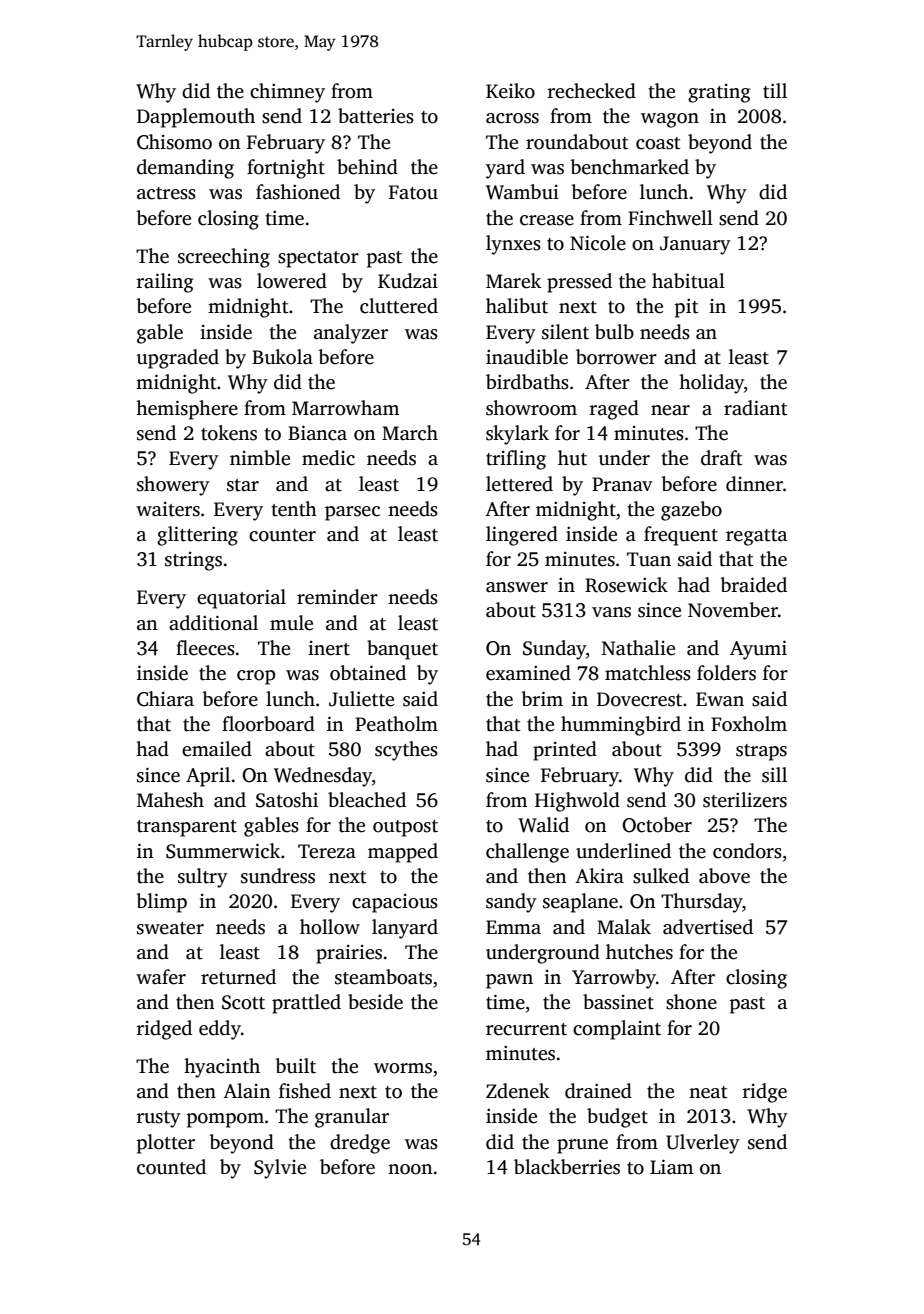  What do you see at coordinates (670, 218) in the document?
I see `Finchwell` at bounding box center [670, 218].
